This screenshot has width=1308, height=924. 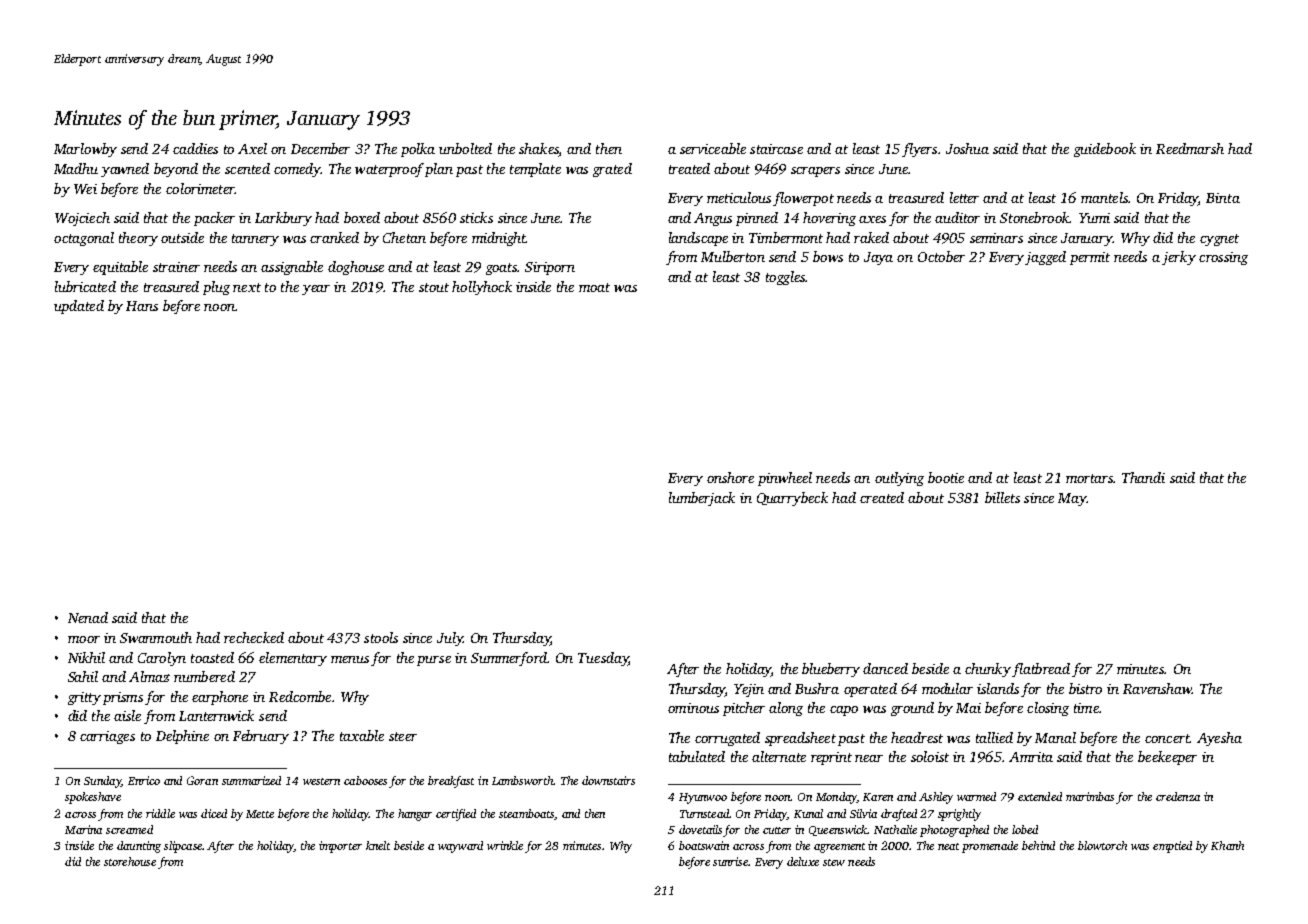 What do you see at coordinates (204, 676) in the screenshot?
I see `numbered` at bounding box center [204, 676].
